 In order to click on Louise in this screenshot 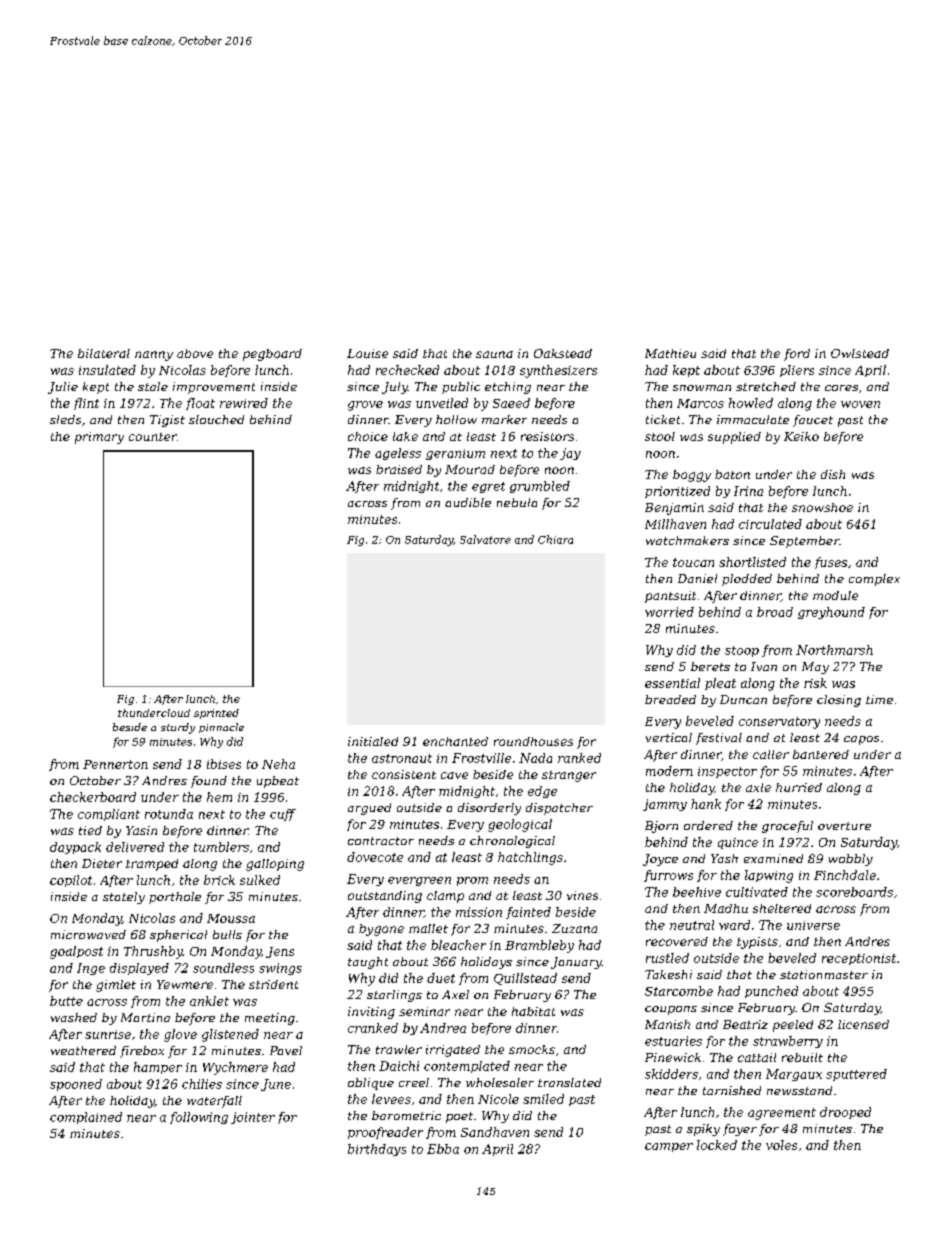, I will do `click(367, 353)`.
